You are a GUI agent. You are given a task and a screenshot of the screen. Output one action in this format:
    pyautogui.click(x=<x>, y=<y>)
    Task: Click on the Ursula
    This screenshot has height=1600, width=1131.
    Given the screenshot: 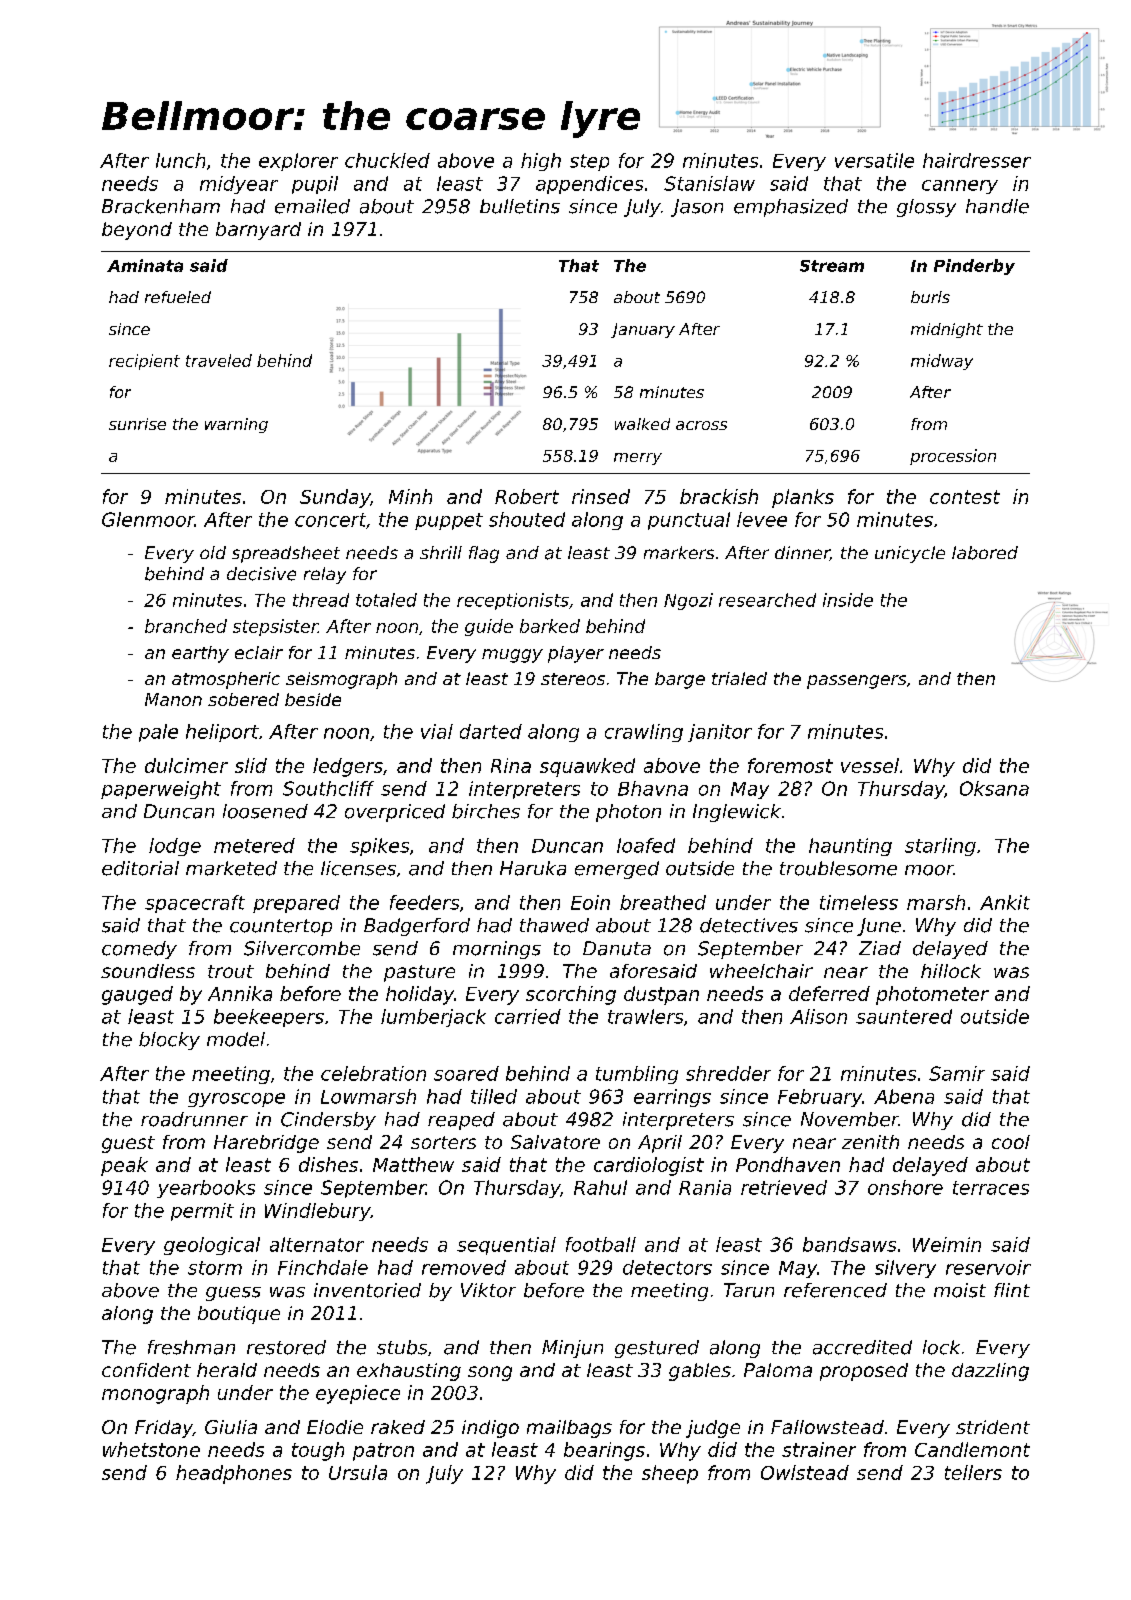 What is the action you would take?
    pyautogui.click(x=358, y=1472)
